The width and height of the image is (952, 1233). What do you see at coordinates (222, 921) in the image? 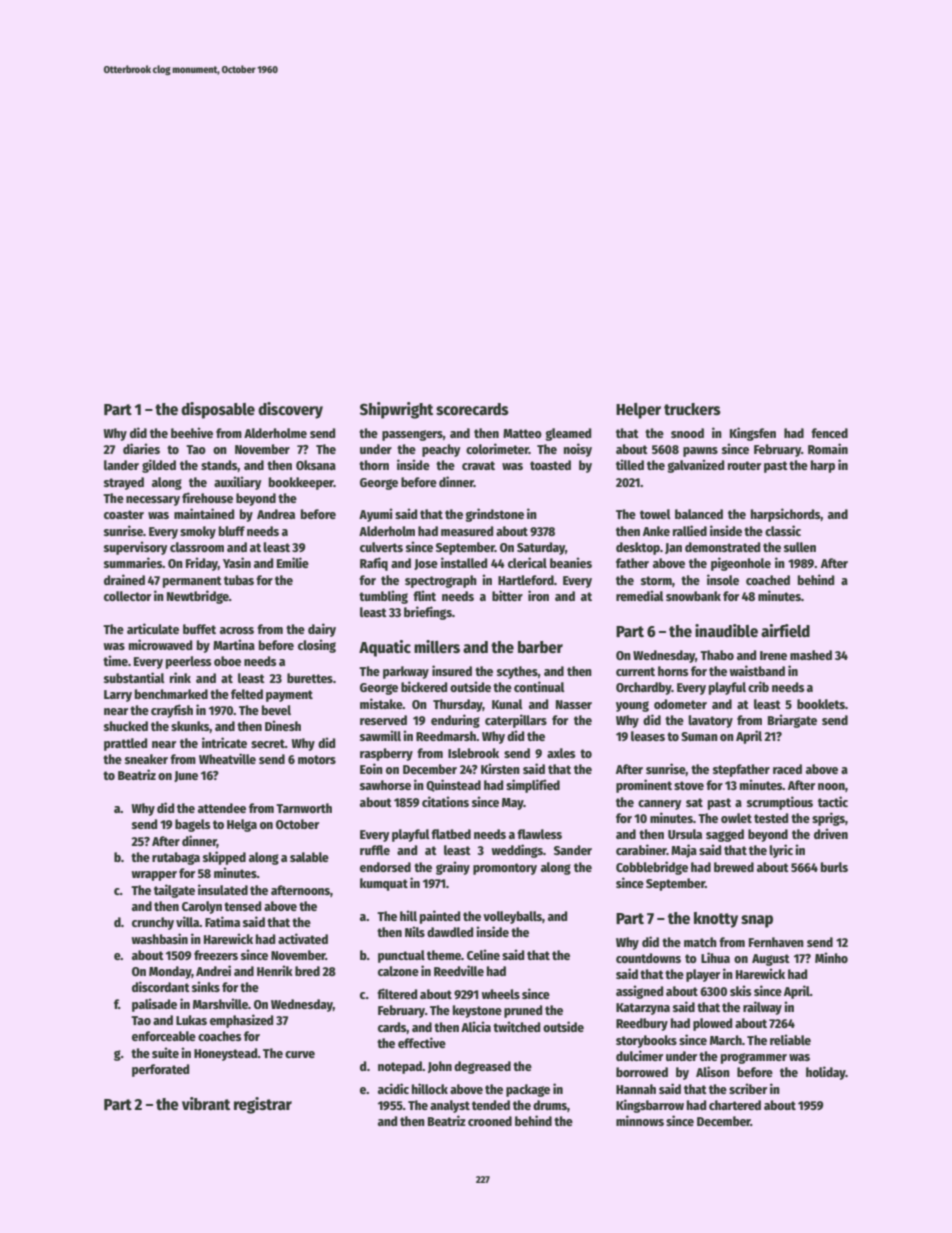
I see `Fatima` at bounding box center [222, 921].
